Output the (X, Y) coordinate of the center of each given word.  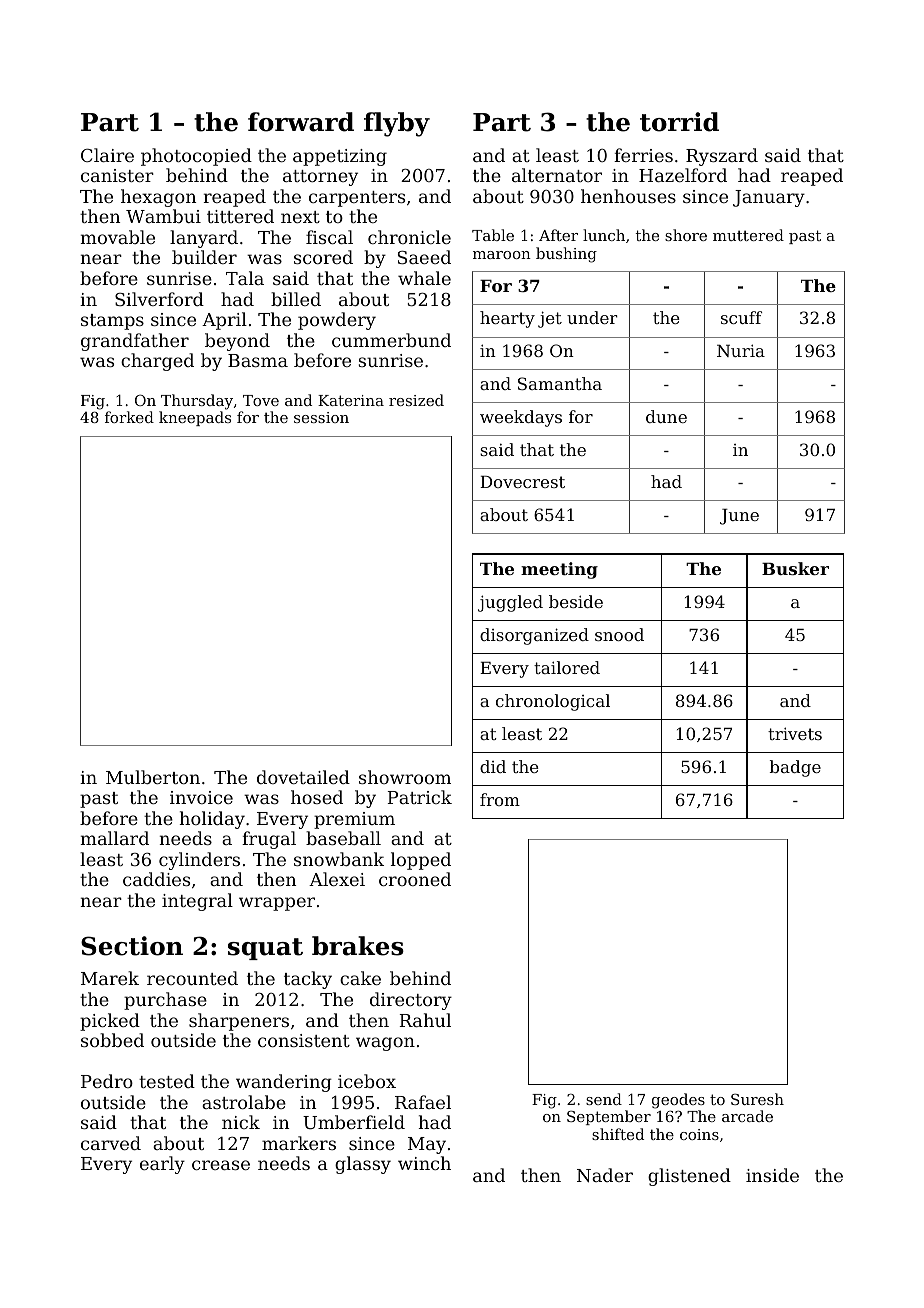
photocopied (196, 157)
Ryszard (722, 157)
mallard (115, 838)
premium (354, 820)
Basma (258, 360)
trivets (795, 733)
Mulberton (153, 777)
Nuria (741, 350)
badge (795, 768)
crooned (415, 879)
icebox (367, 1081)
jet (550, 319)
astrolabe (244, 1102)
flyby (397, 124)
